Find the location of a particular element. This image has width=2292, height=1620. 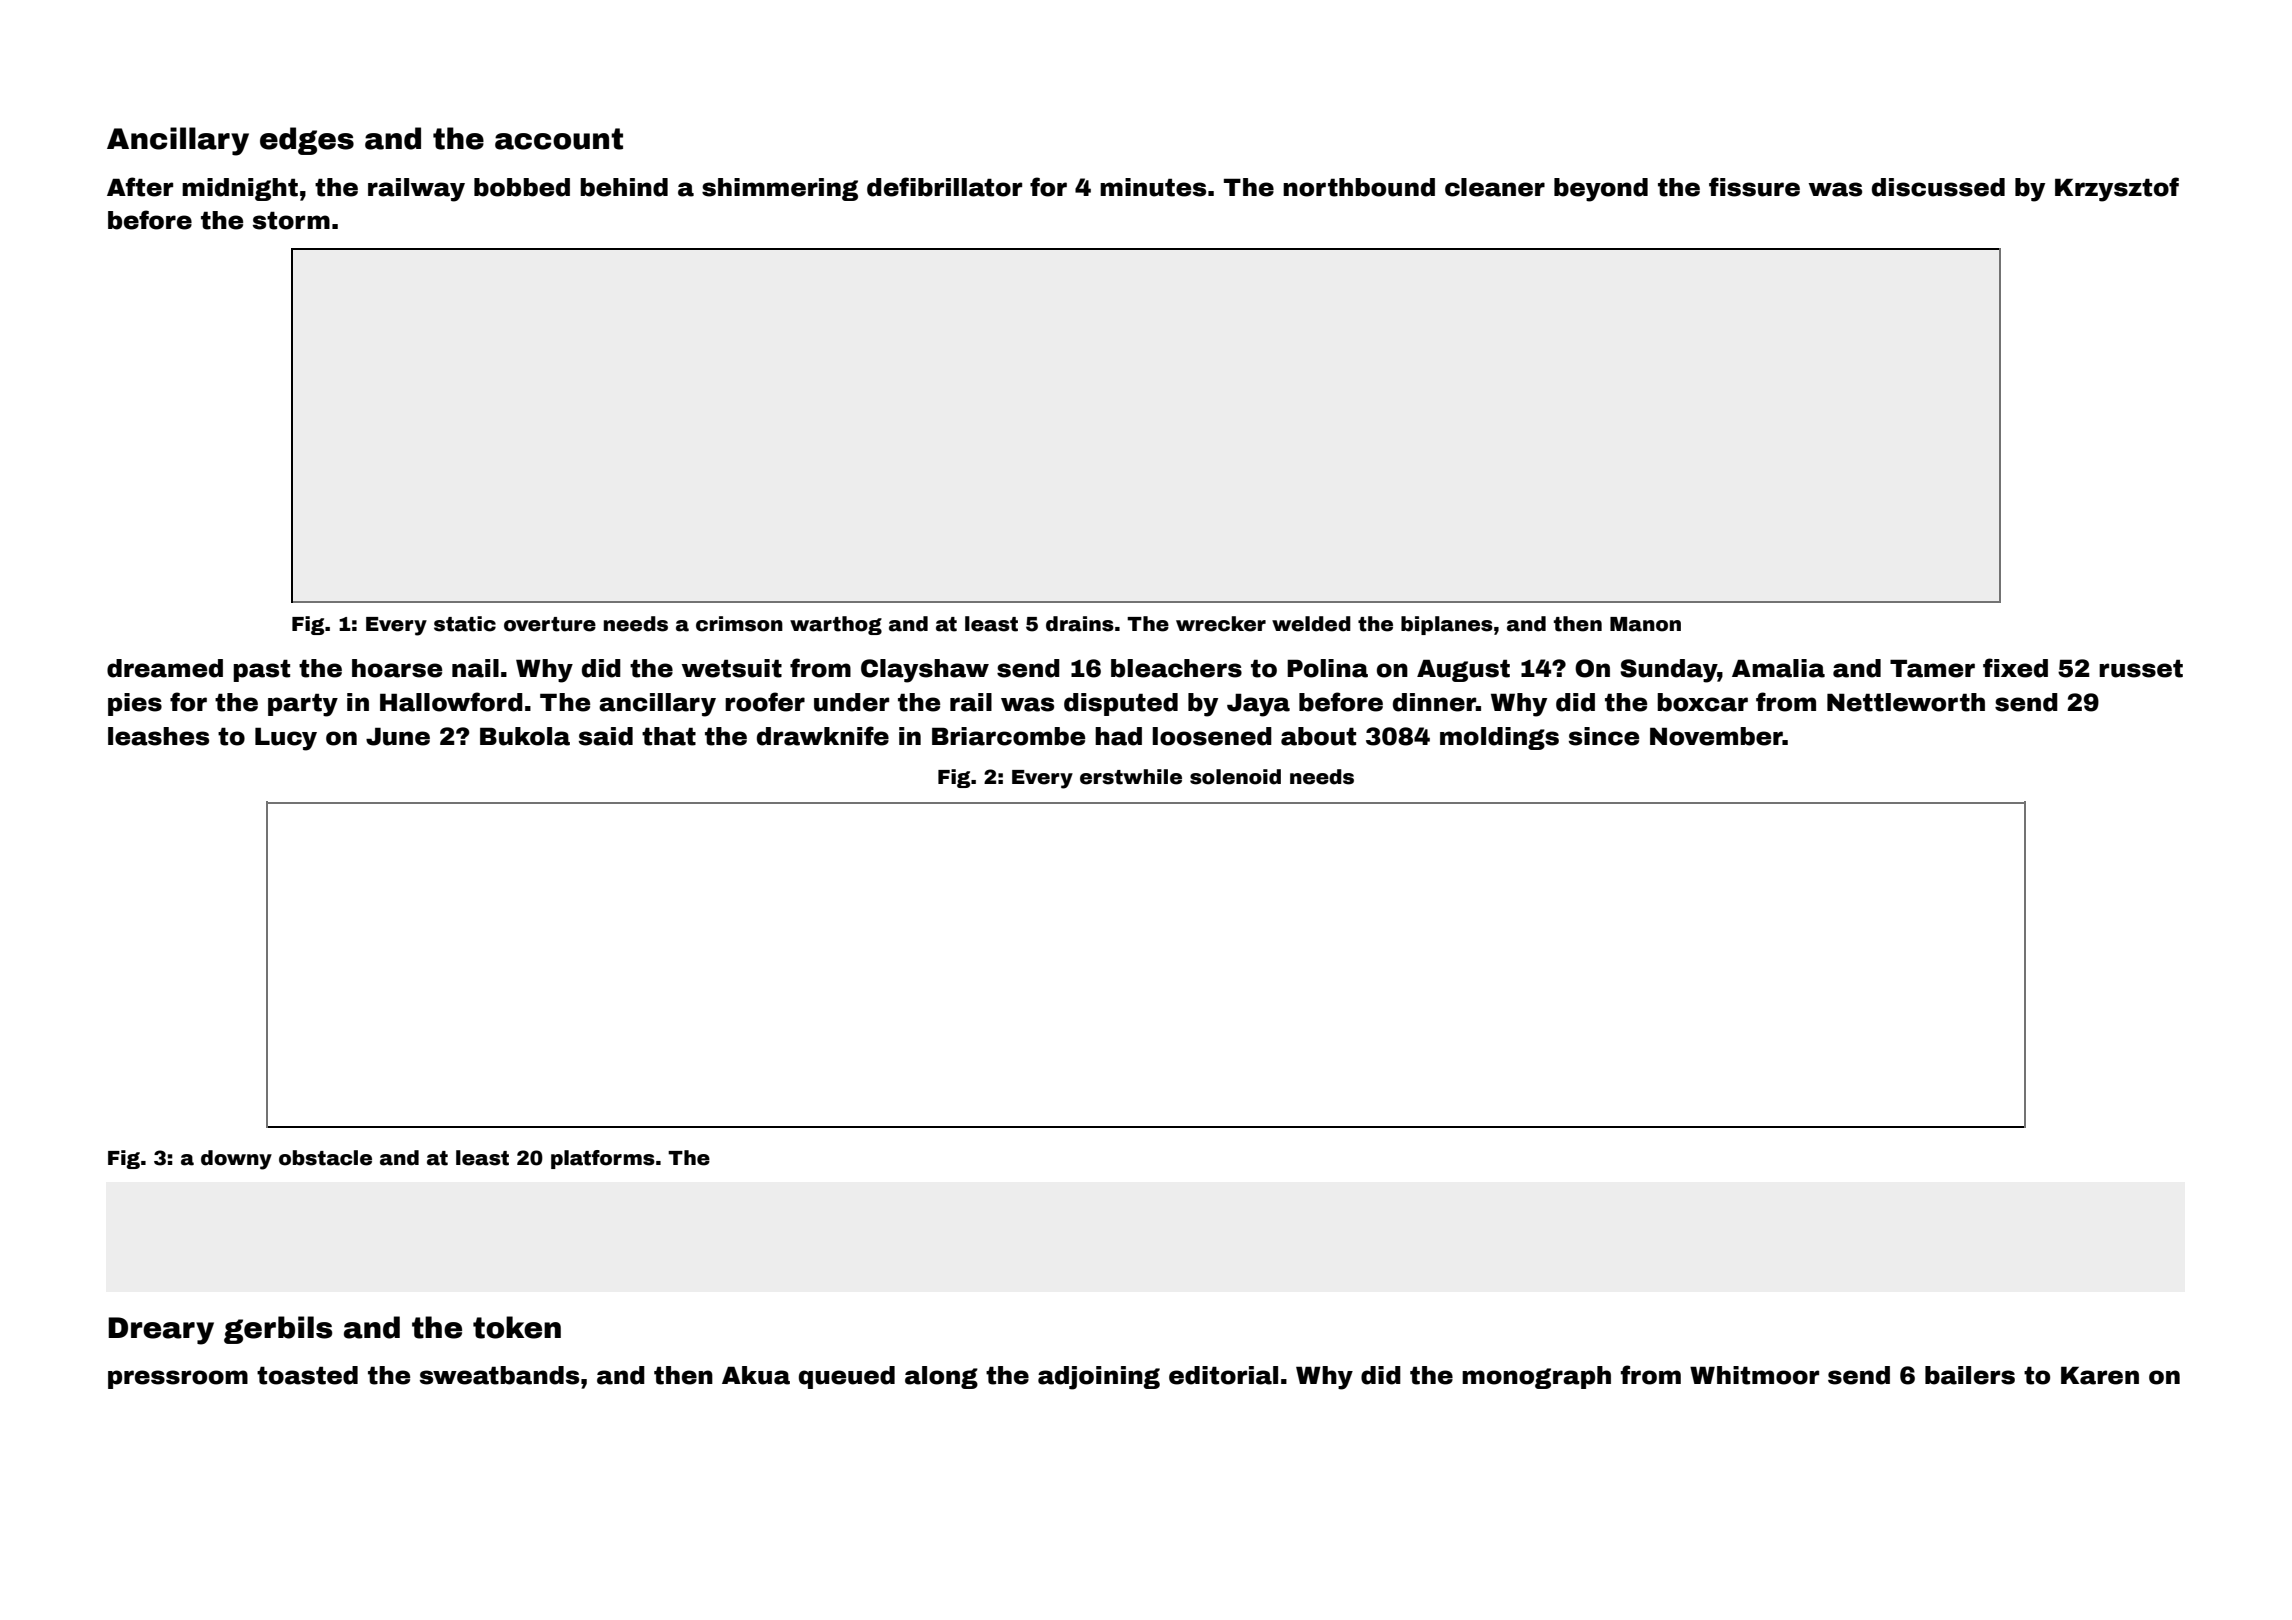

boxcar is located at coordinates (1702, 702).
